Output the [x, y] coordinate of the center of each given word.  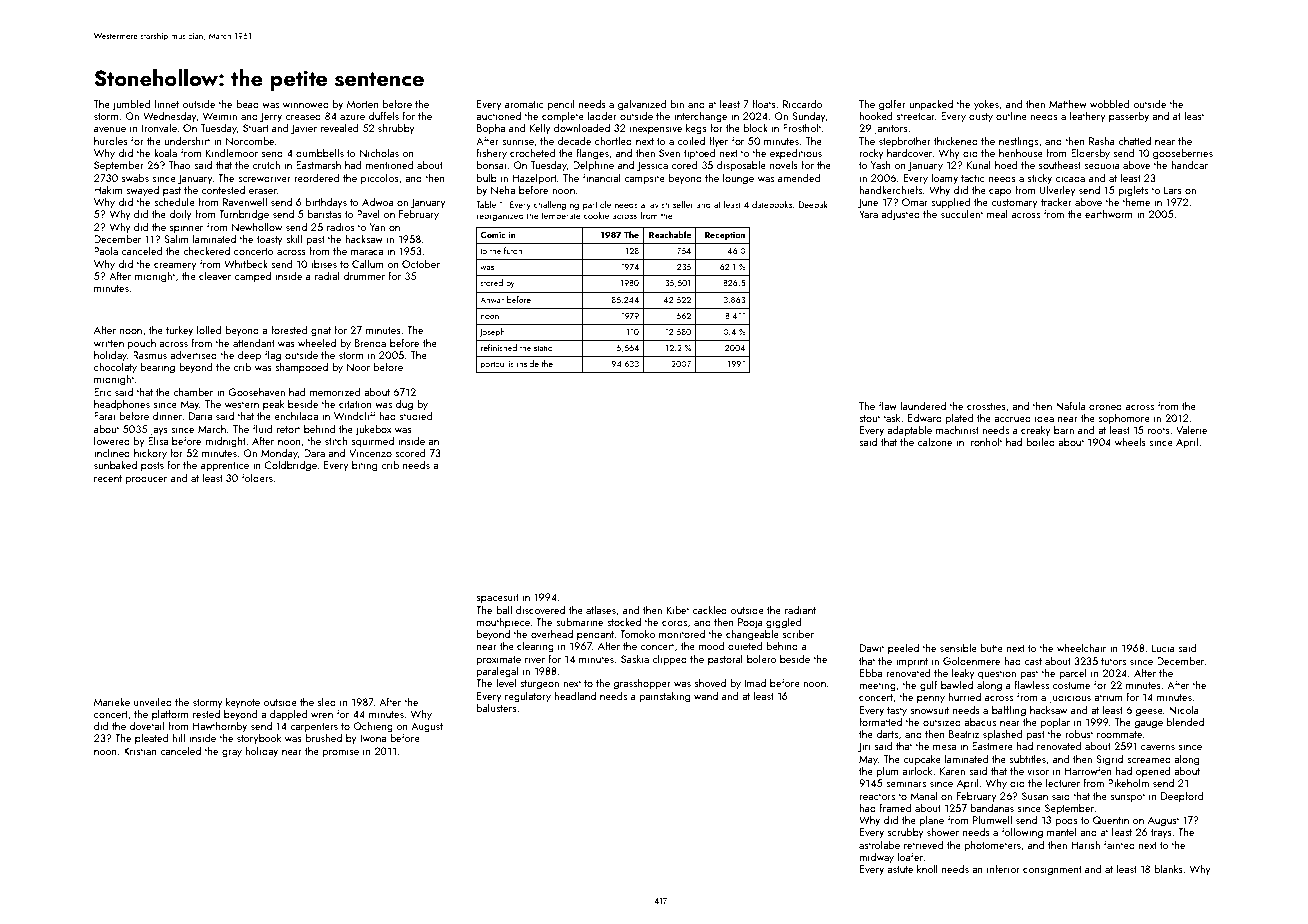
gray [232, 754]
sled [327, 701]
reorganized [500, 216]
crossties [986, 406]
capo [1000, 192]
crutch [266, 164]
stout [869, 418]
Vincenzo [370, 453]
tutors [1113, 661]
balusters [497, 707]
